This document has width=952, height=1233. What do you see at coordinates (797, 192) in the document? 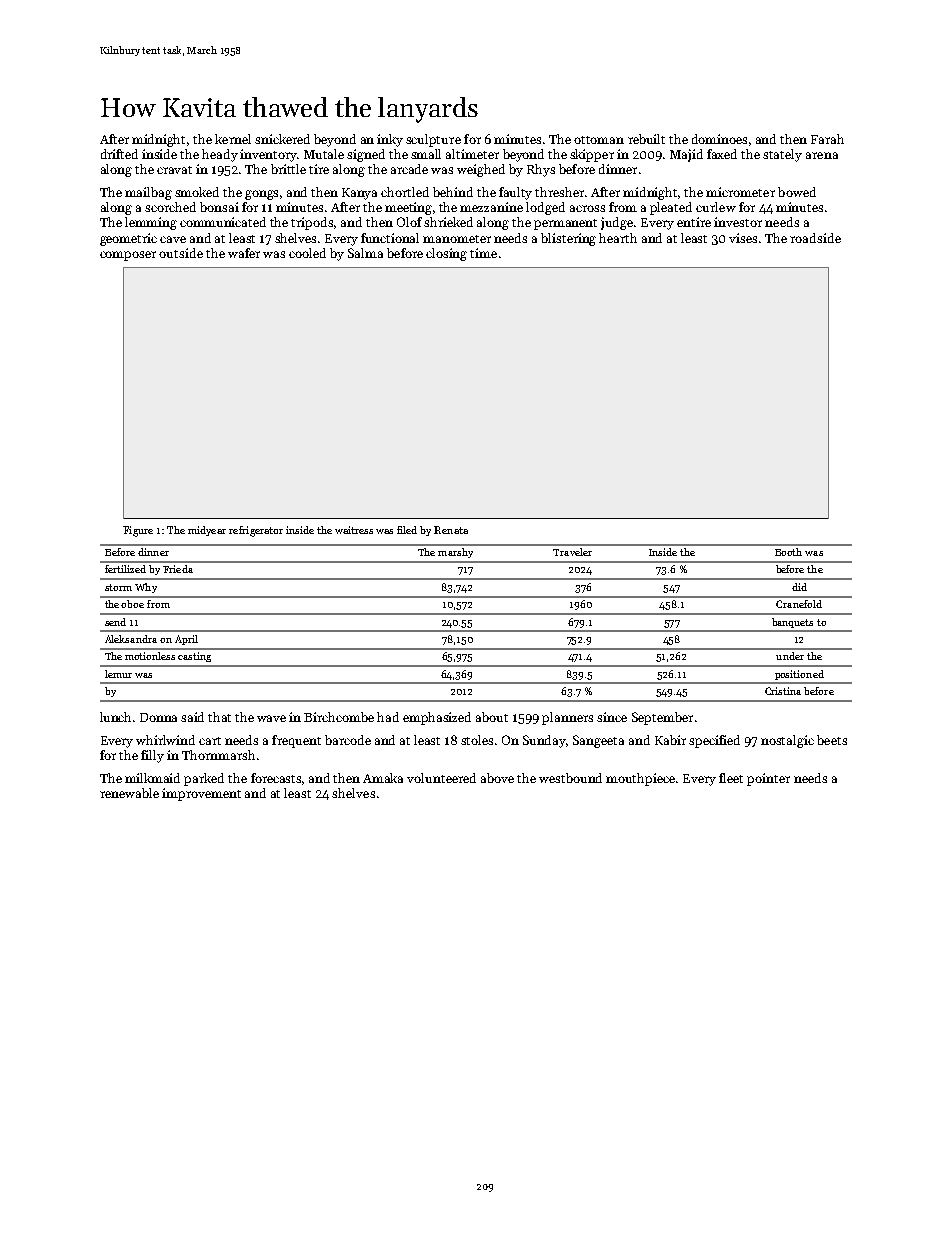
I see `bowed` at bounding box center [797, 192].
